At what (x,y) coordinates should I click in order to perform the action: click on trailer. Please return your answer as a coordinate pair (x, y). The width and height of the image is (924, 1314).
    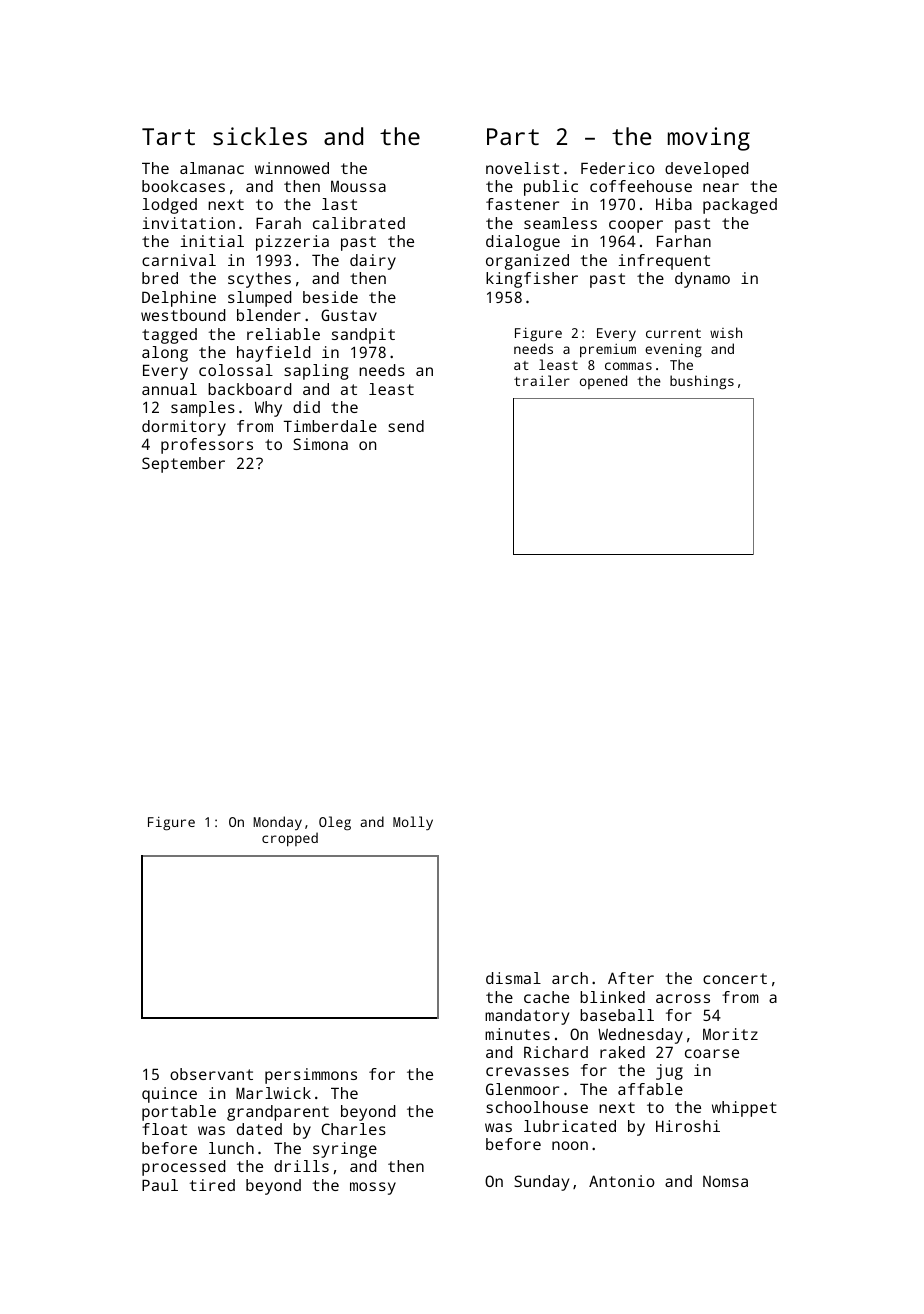
    Looking at the image, I should click on (542, 380).
